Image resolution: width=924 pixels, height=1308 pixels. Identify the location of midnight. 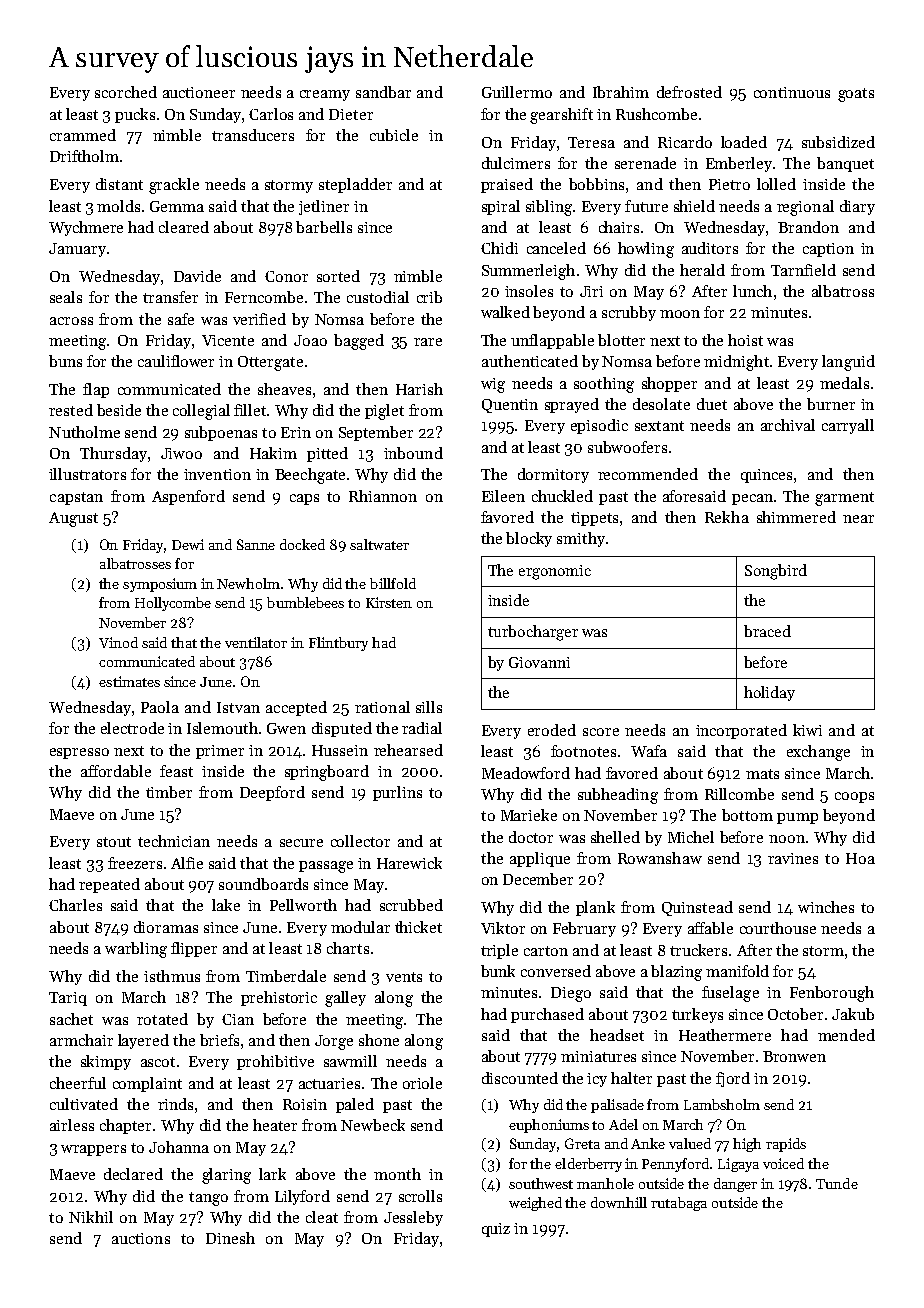
(736, 363).
